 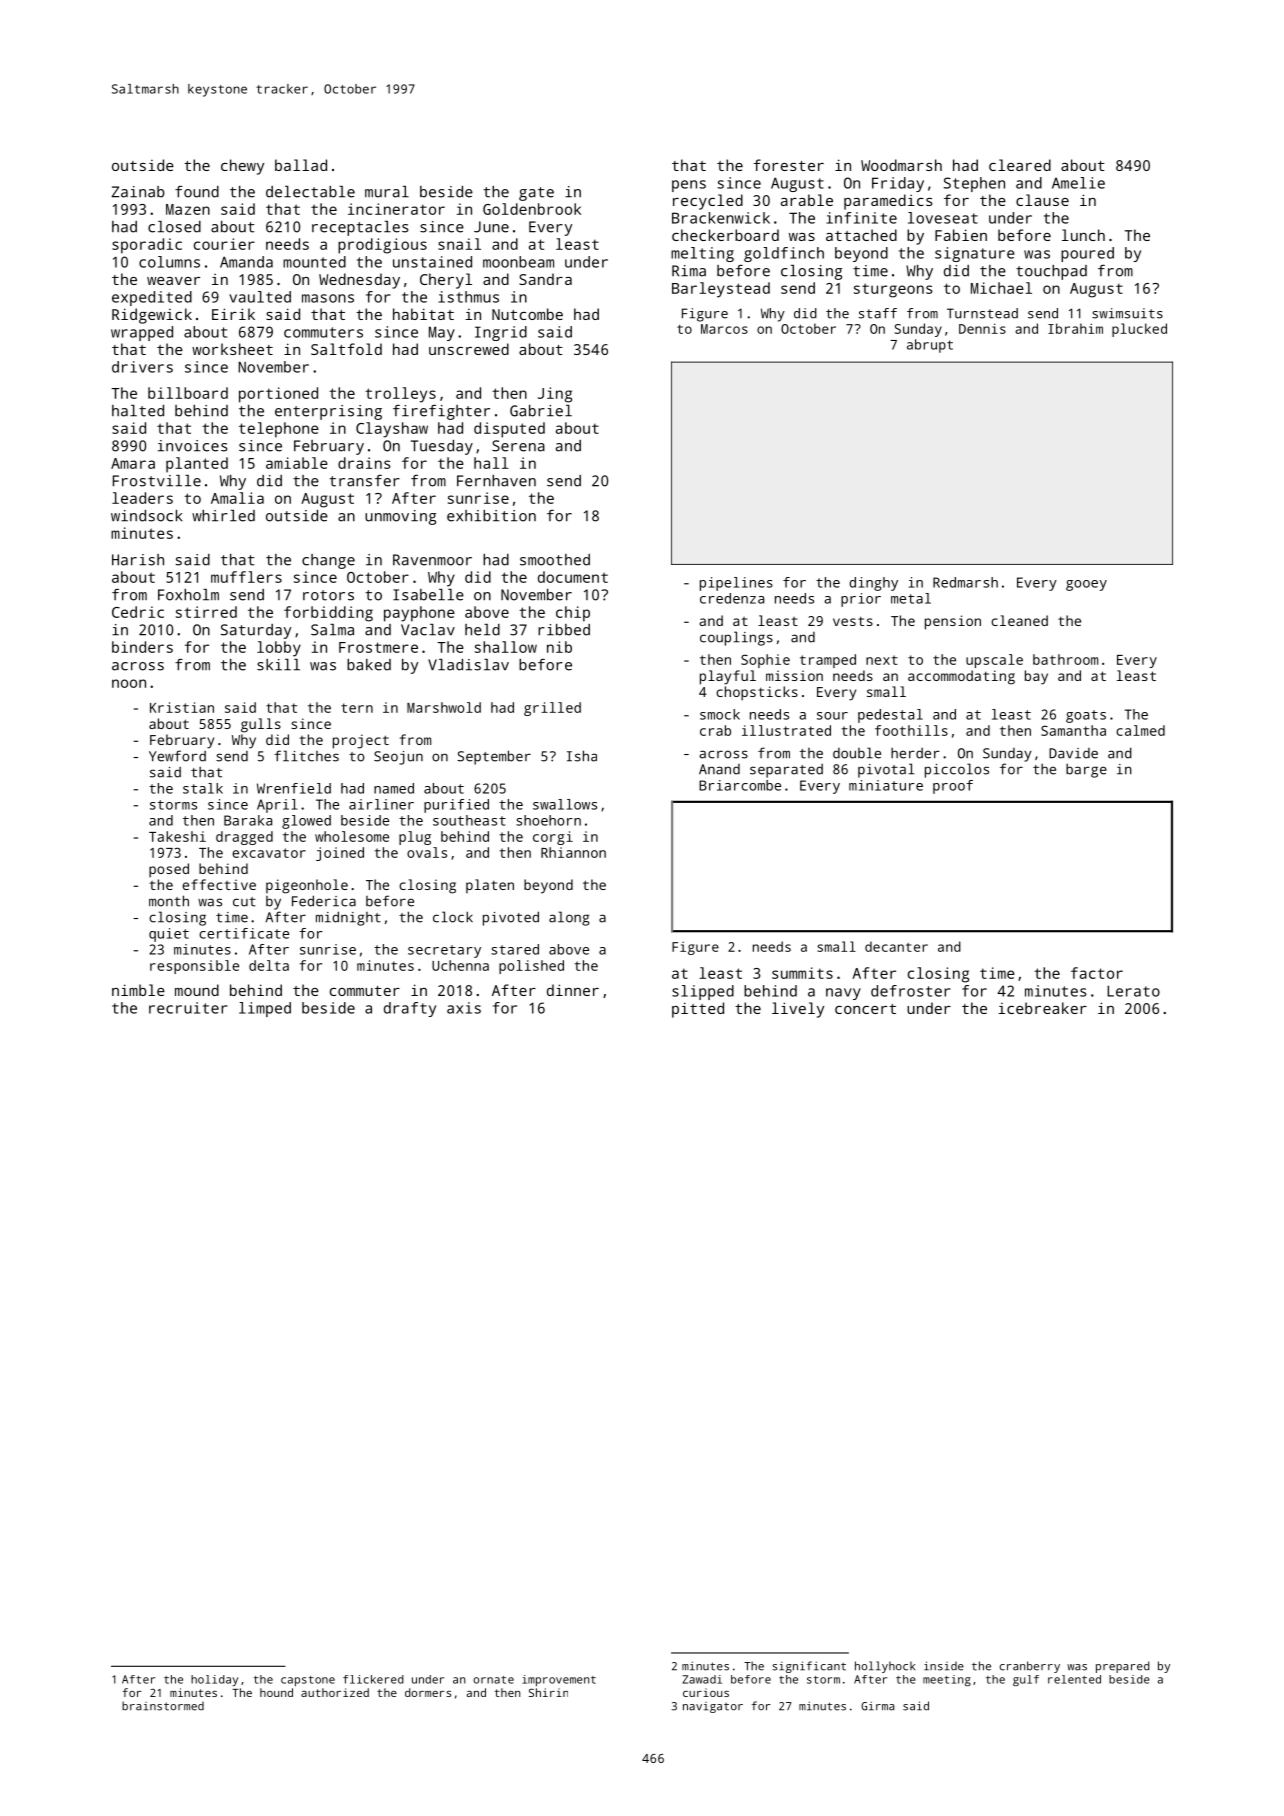 I want to click on hound, so click(x=276, y=1692).
